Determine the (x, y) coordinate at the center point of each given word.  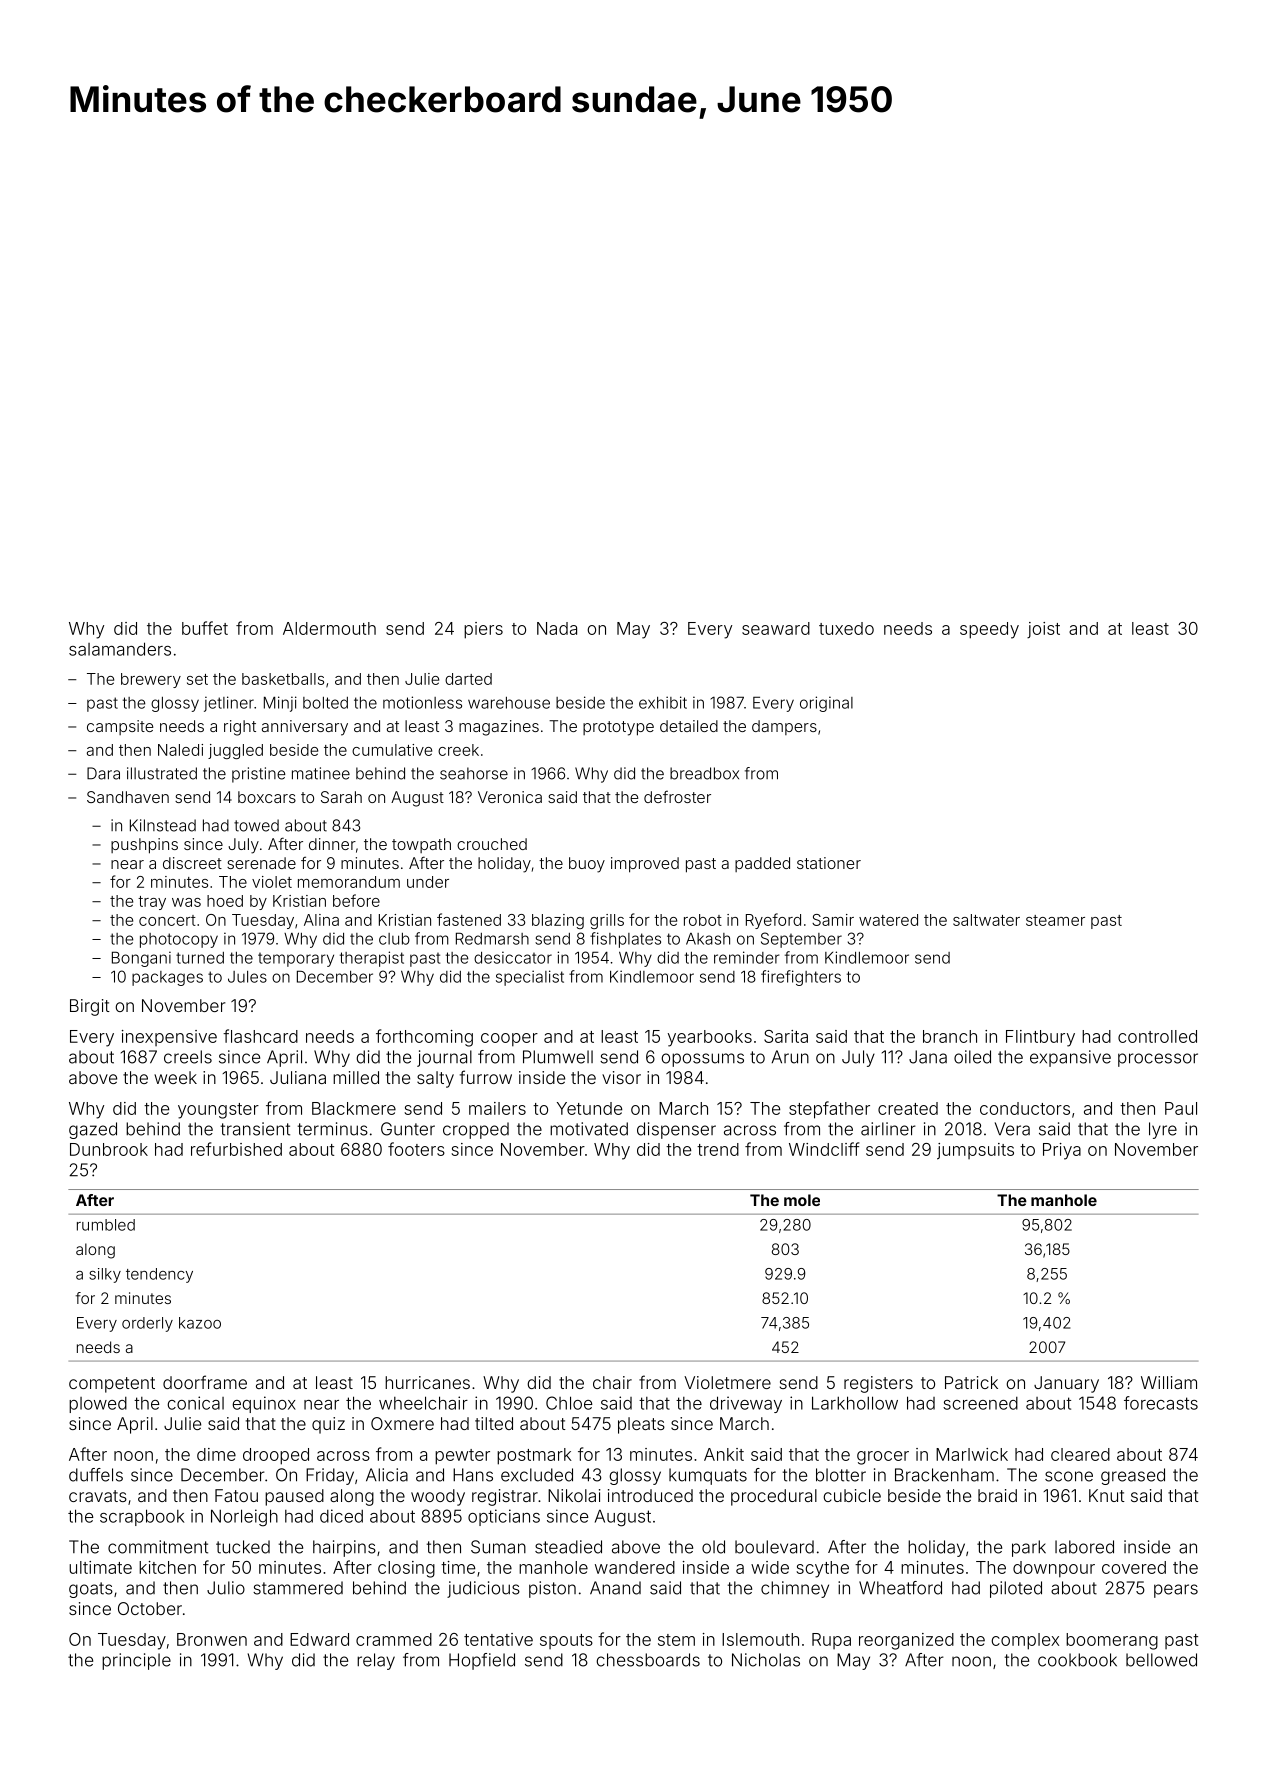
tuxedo (846, 628)
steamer (1055, 920)
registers (878, 1384)
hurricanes (427, 1382)
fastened (469, 919)
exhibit (663, 702)
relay (376, 1661)
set (197, 679)
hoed (225, 901)
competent (112, 1385)
